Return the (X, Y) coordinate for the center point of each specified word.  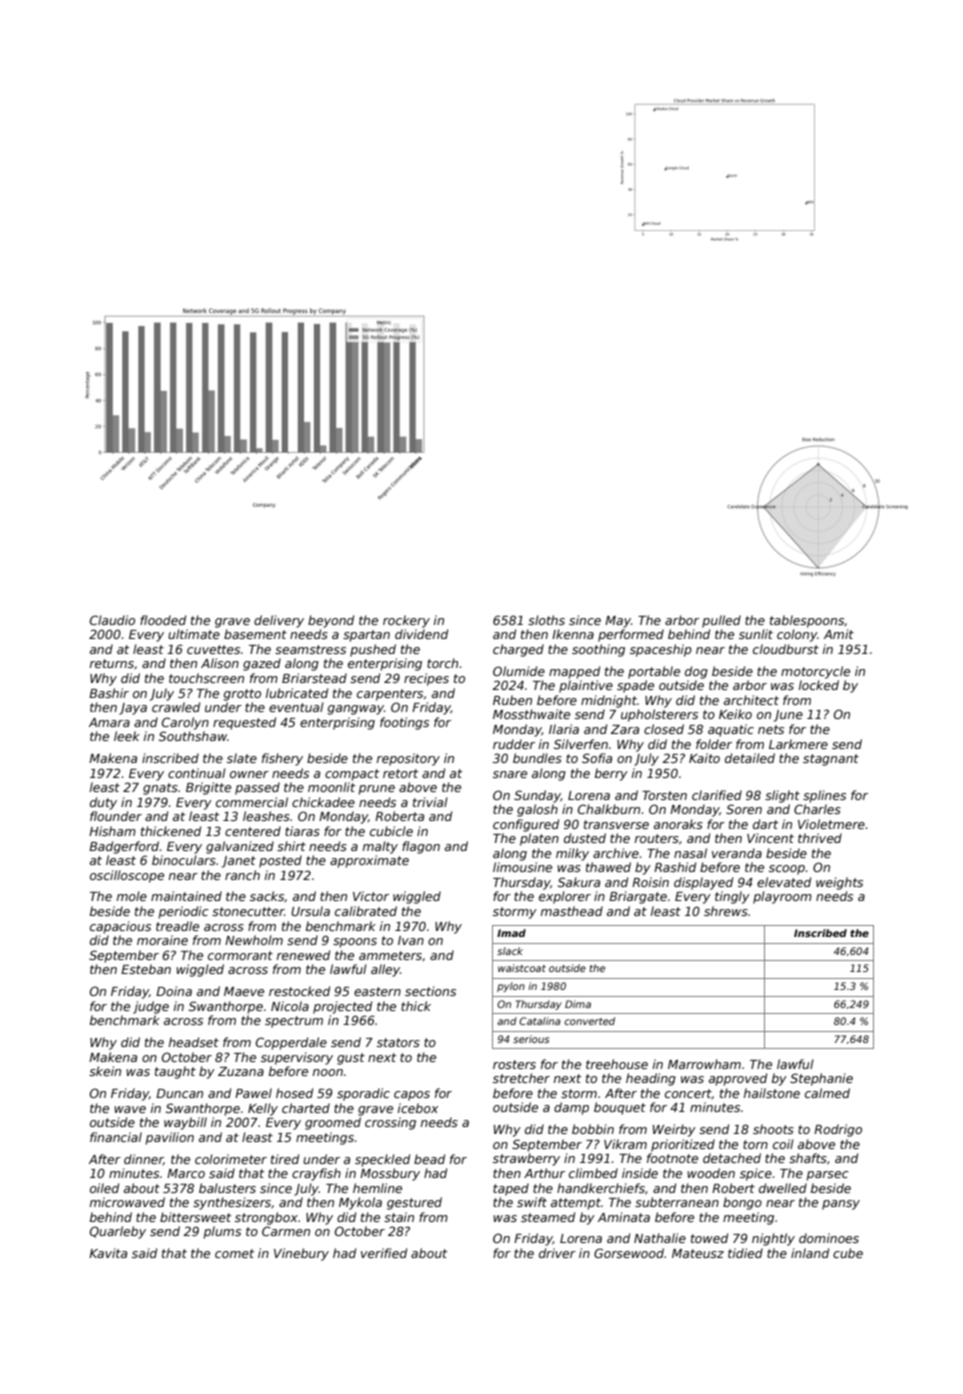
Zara (624, 729)
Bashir (109, 693)
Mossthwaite (531, 714)
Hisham (112, 831)
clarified (717, 795)
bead (429, 1159)
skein (105, 1071)
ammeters (390, 955)
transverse (616, 824)
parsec (827, 1176)
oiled (104, 1188)
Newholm (254, 940)
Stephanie (821, 1079)
